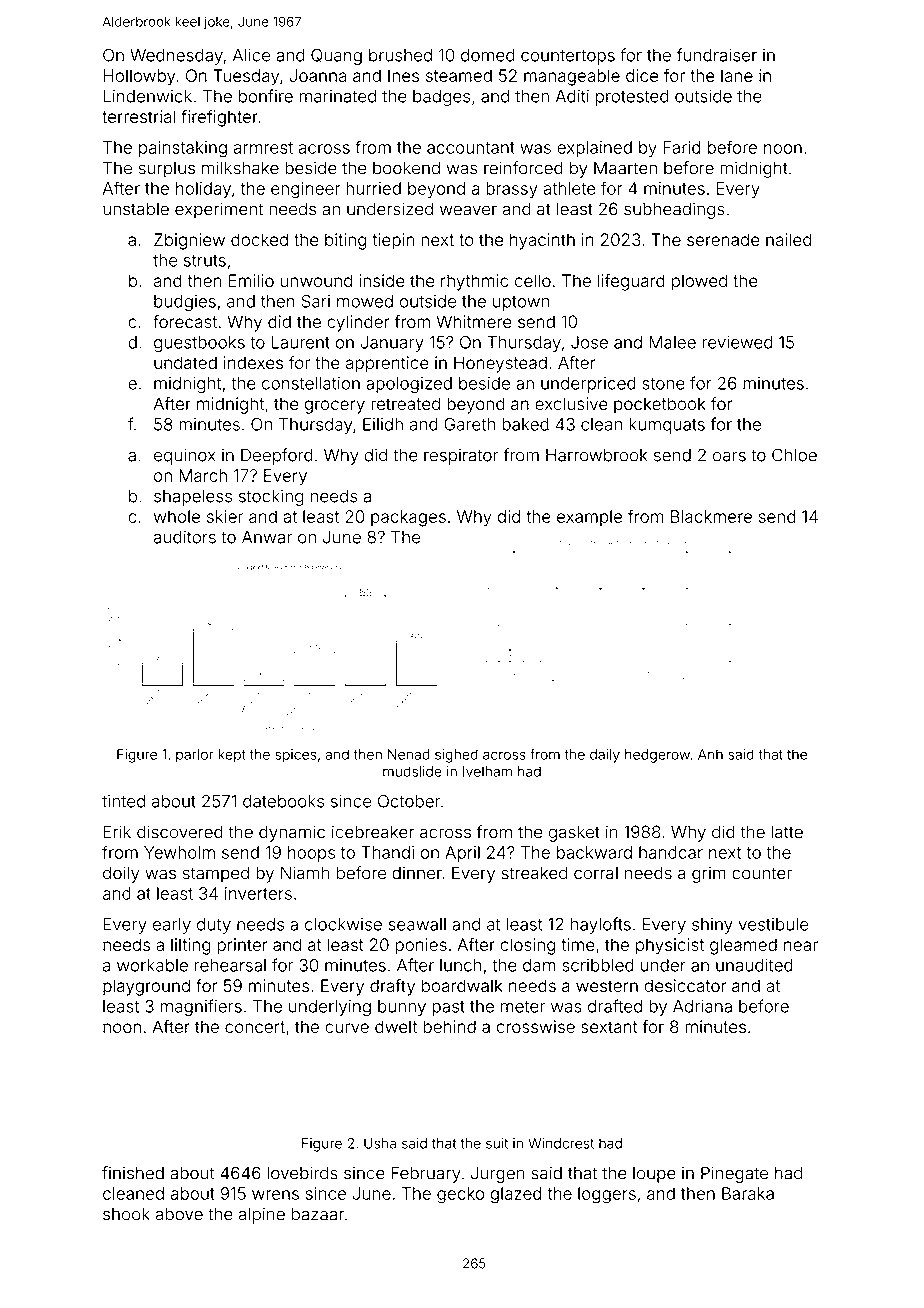  What do you see at coordinates (400, 55) in the screenshot?
I see `brushed` at bounding box center [400, 55].
